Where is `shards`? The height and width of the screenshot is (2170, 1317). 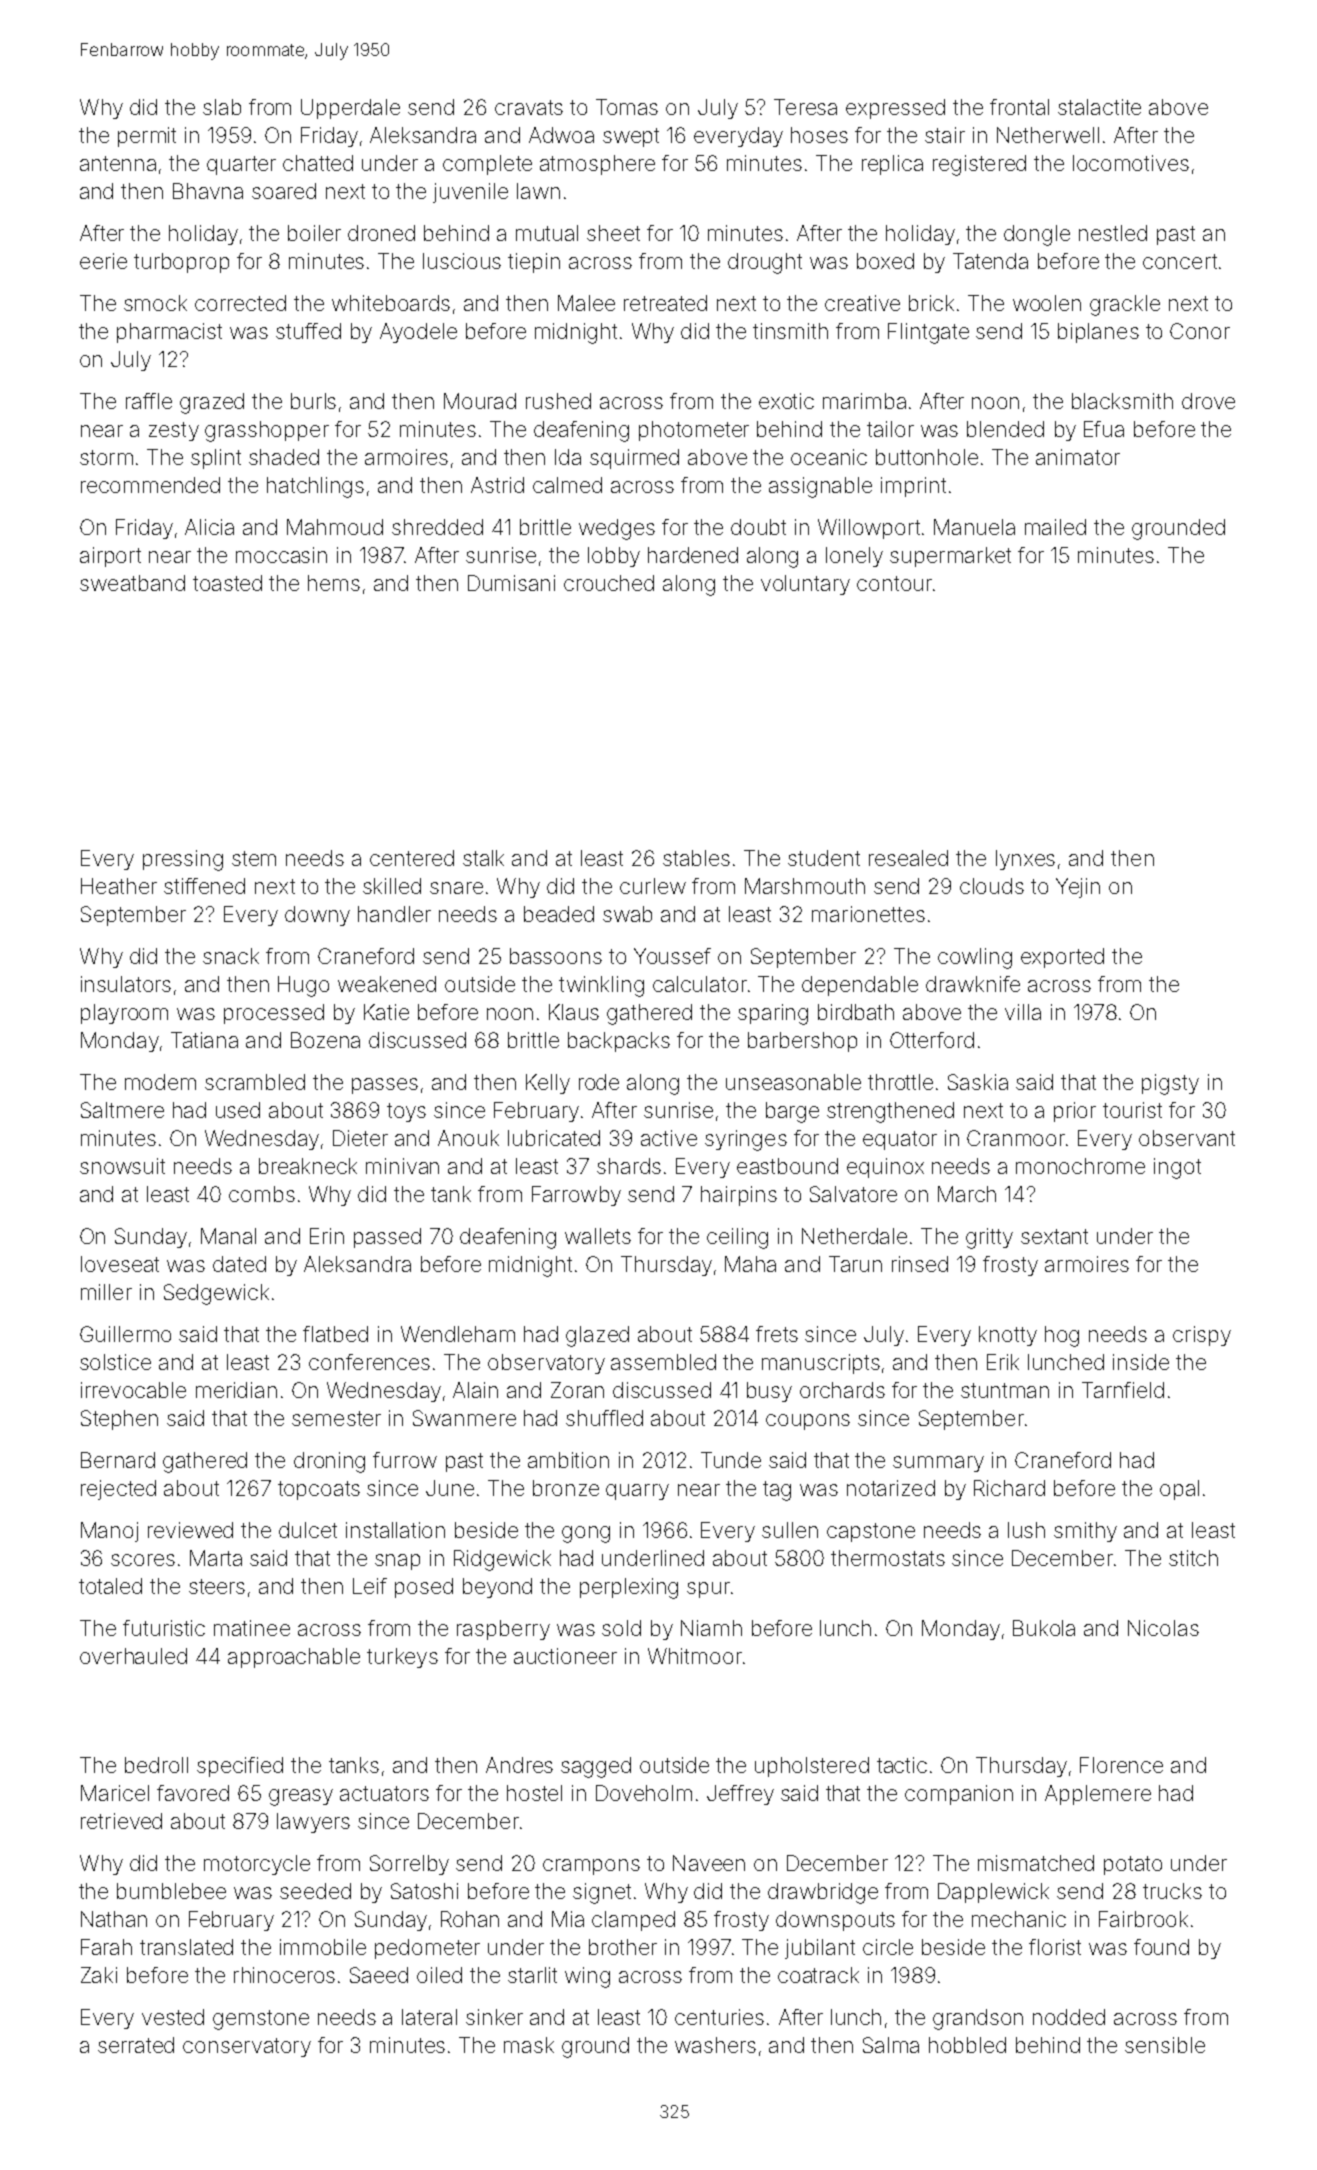 shards is located at coordinates (629, 1166).
